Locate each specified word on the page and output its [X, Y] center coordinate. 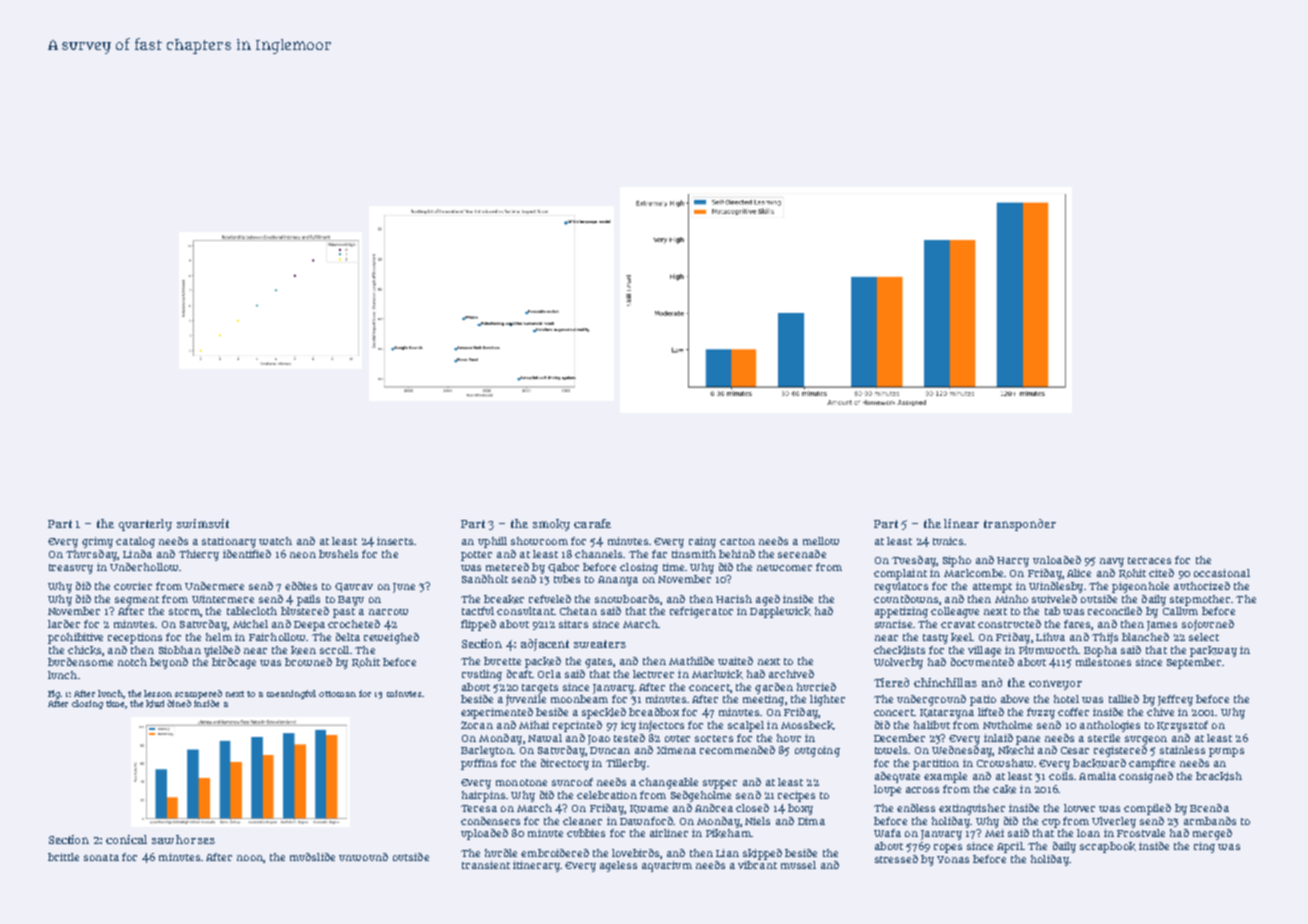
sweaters [600, 644]
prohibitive [75, 638]
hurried [816, 687]
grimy [97, 542]
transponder [1020, 525]
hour [789, 738]
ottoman [337, 694]
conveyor [1055, 685]
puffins [479, 764]
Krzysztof [1182, 726]
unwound [363, 857]
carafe [592, 523]
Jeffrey [1175, 700]
